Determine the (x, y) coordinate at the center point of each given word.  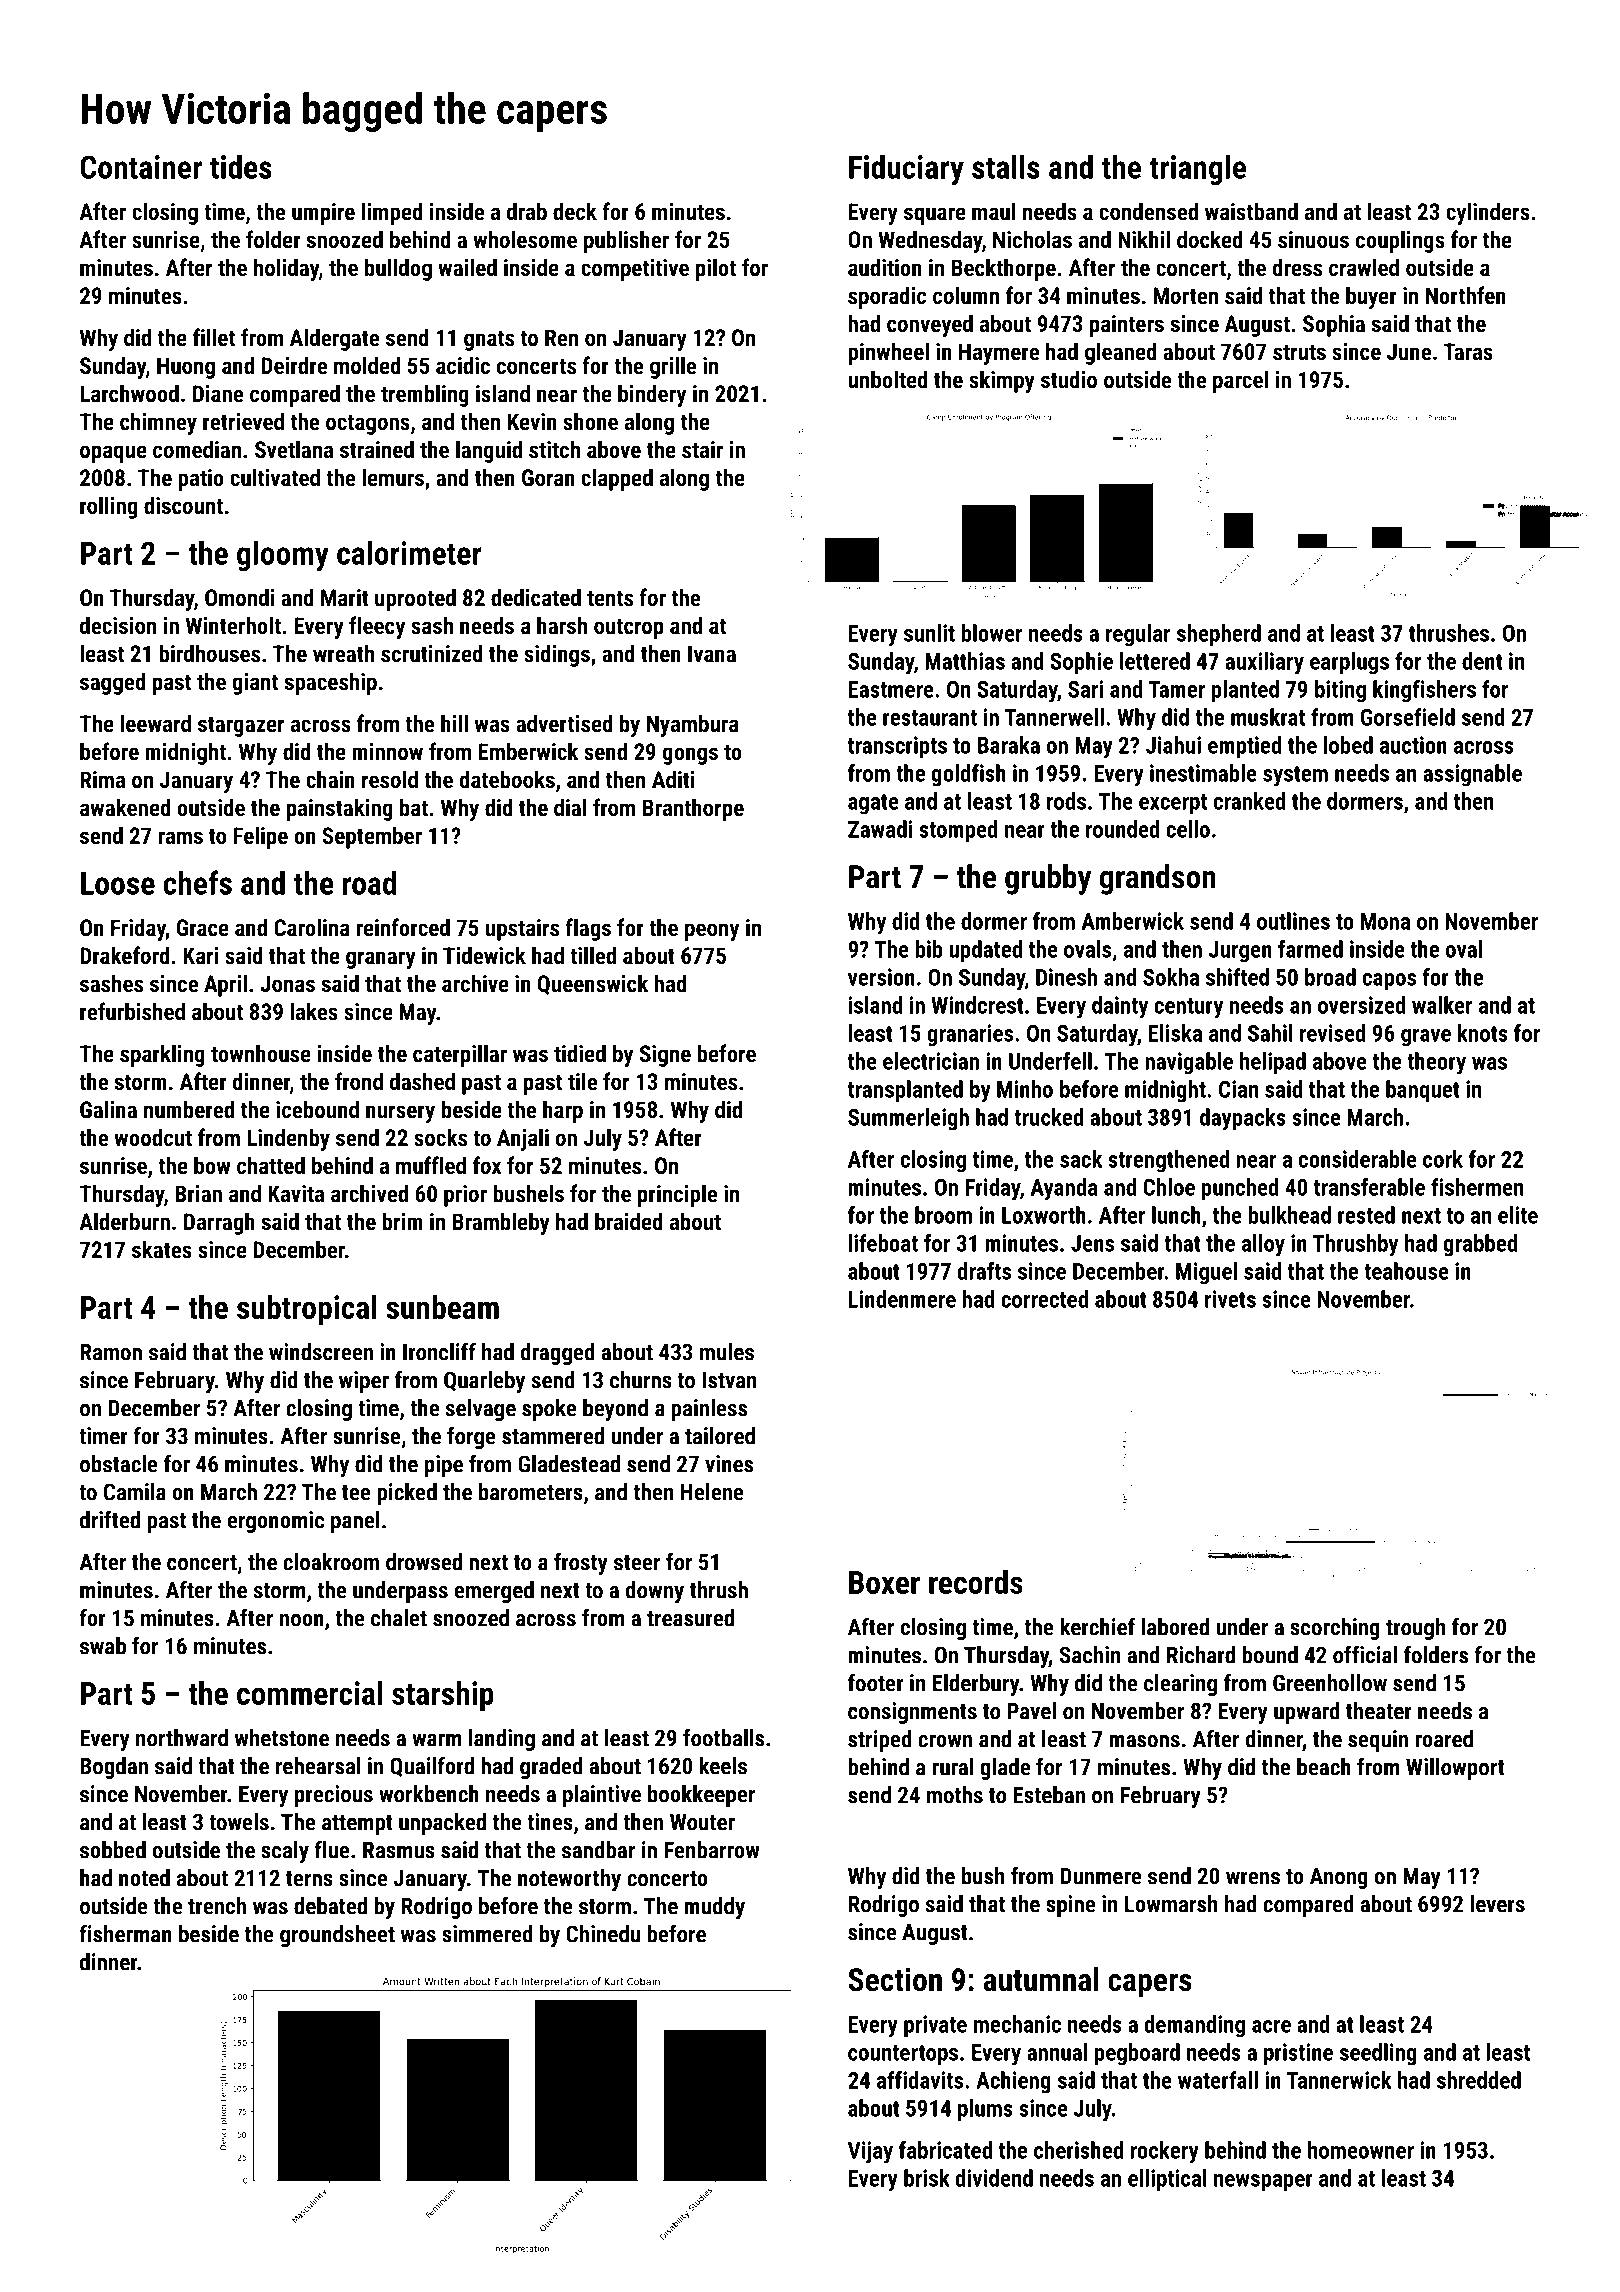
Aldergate (334, 339)
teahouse (1406, 1271)
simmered (487, 1934)
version (881, 977)
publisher (626, 241)
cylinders (1488, 213)
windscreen (321, 1352)
